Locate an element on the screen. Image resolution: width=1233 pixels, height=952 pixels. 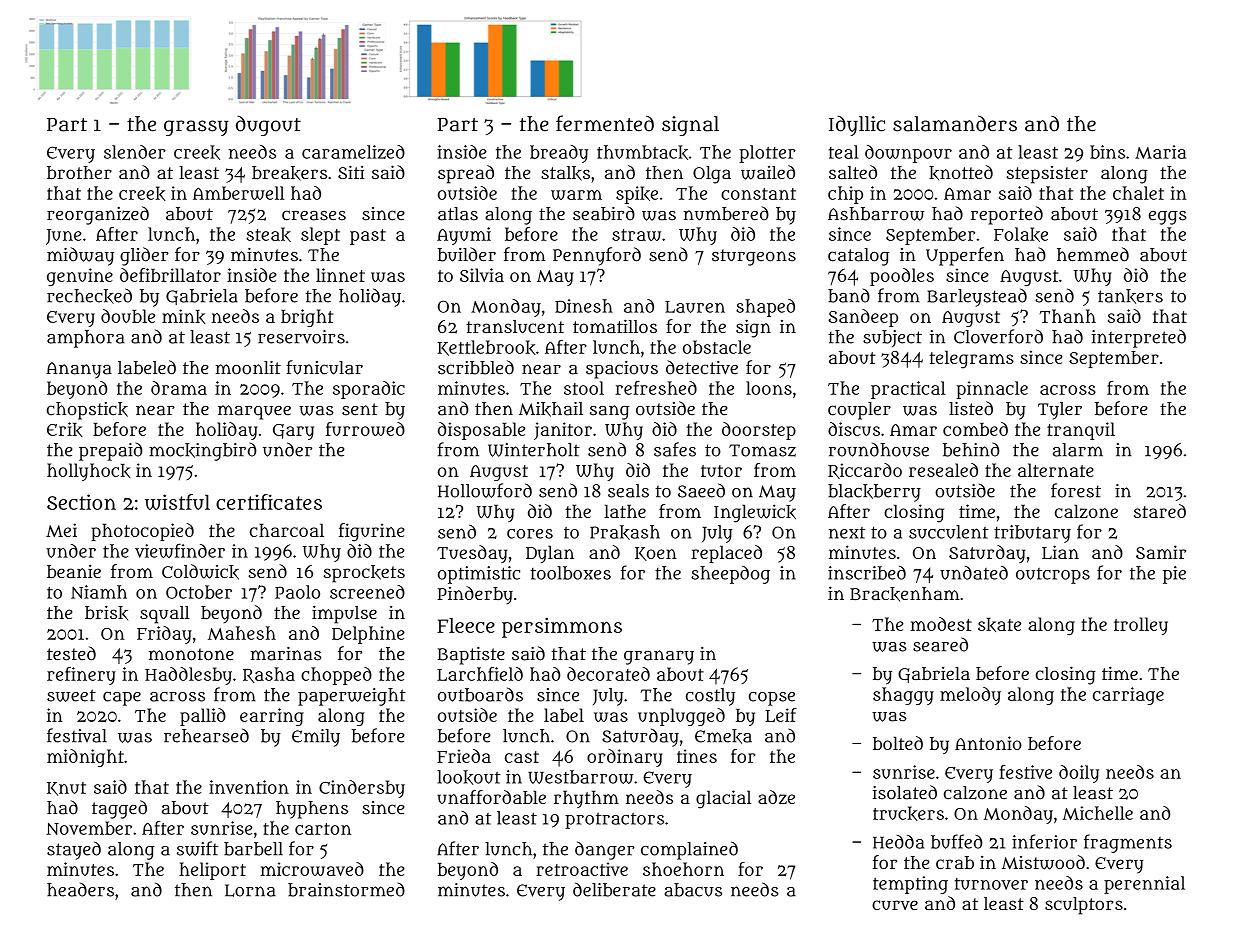
glider is located at coordinates (144, 256).
